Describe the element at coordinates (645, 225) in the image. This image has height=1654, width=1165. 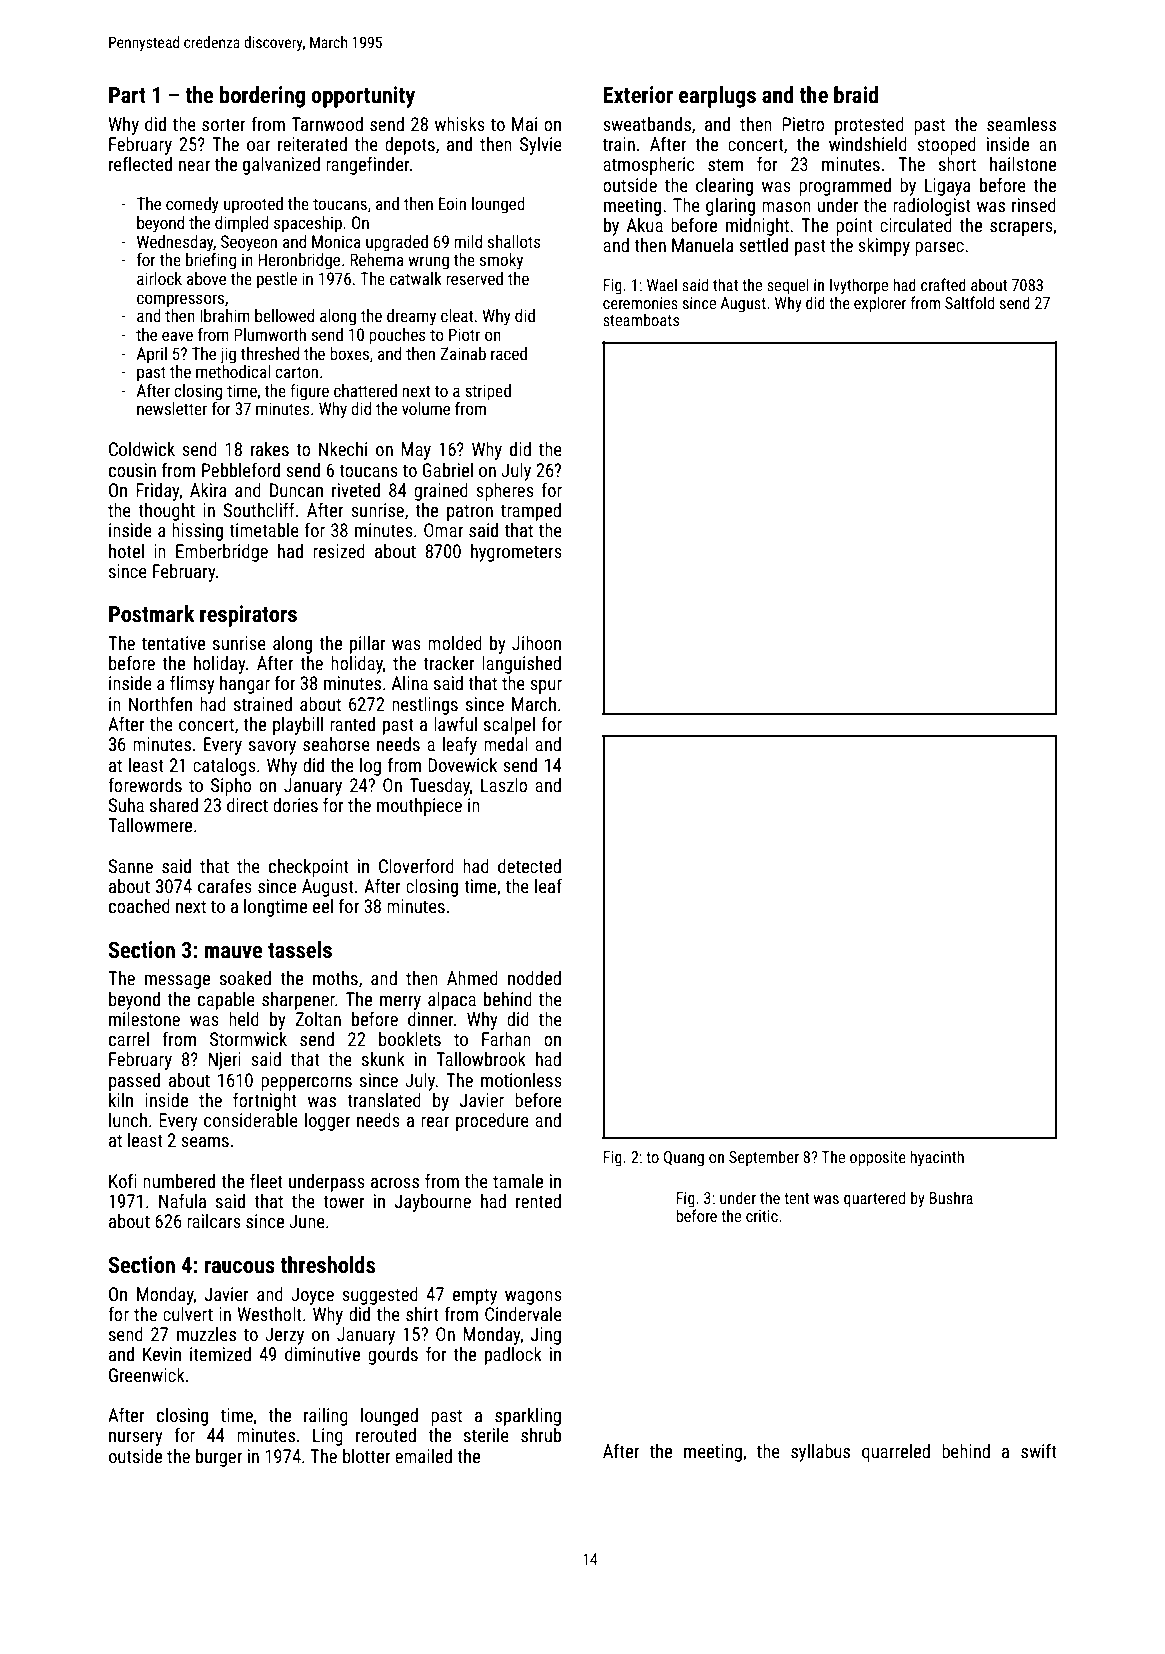
I see `Akua` at that location.
